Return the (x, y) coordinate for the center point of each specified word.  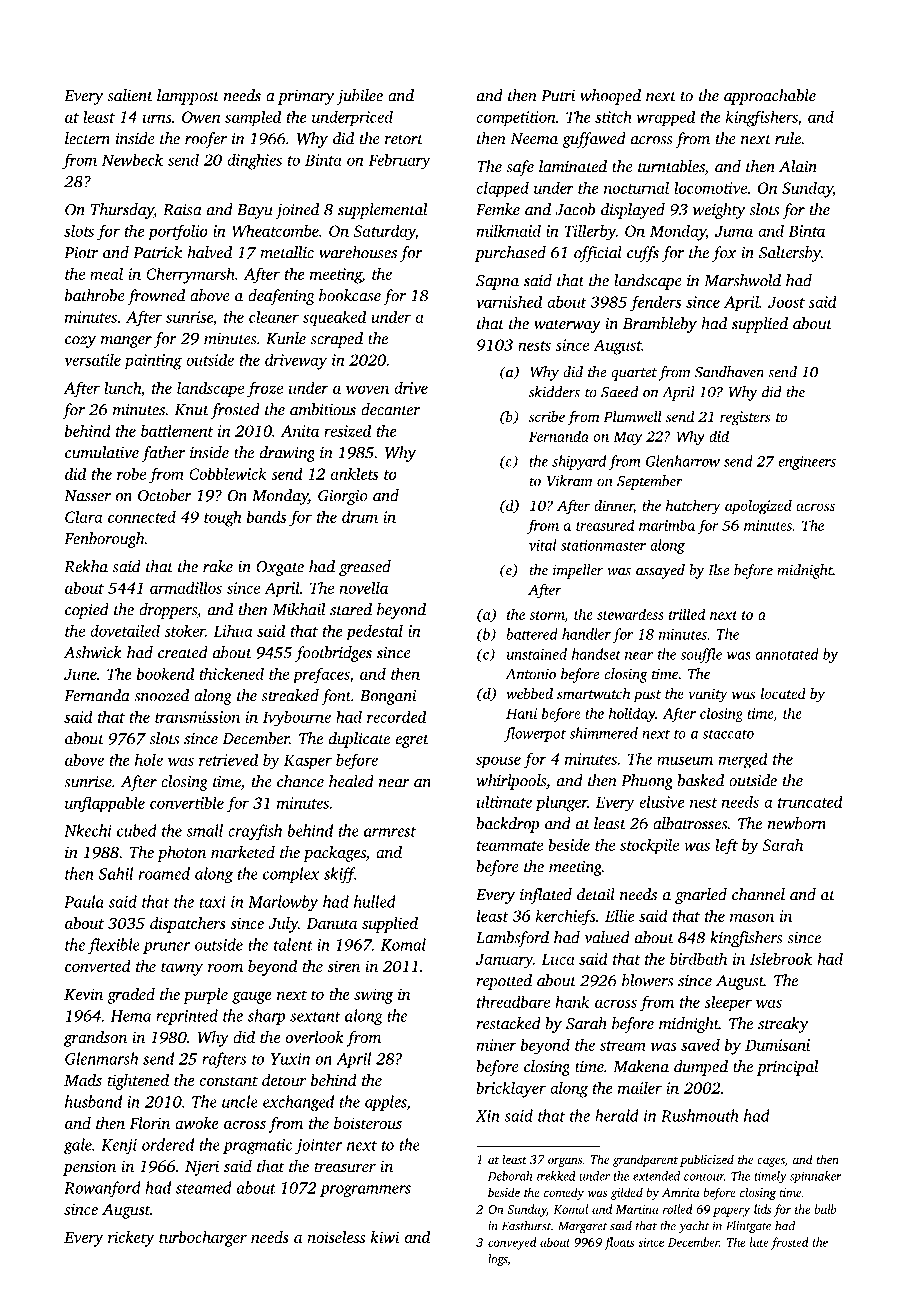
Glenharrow (683, 461)
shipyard (579, 462)
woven (367, 389)
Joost (786, 302)
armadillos (186, 587)
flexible (114, 946)
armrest (390, 832)
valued (607, 937)
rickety (131, 1239)
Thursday (122, 211)
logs (498, 1260)
